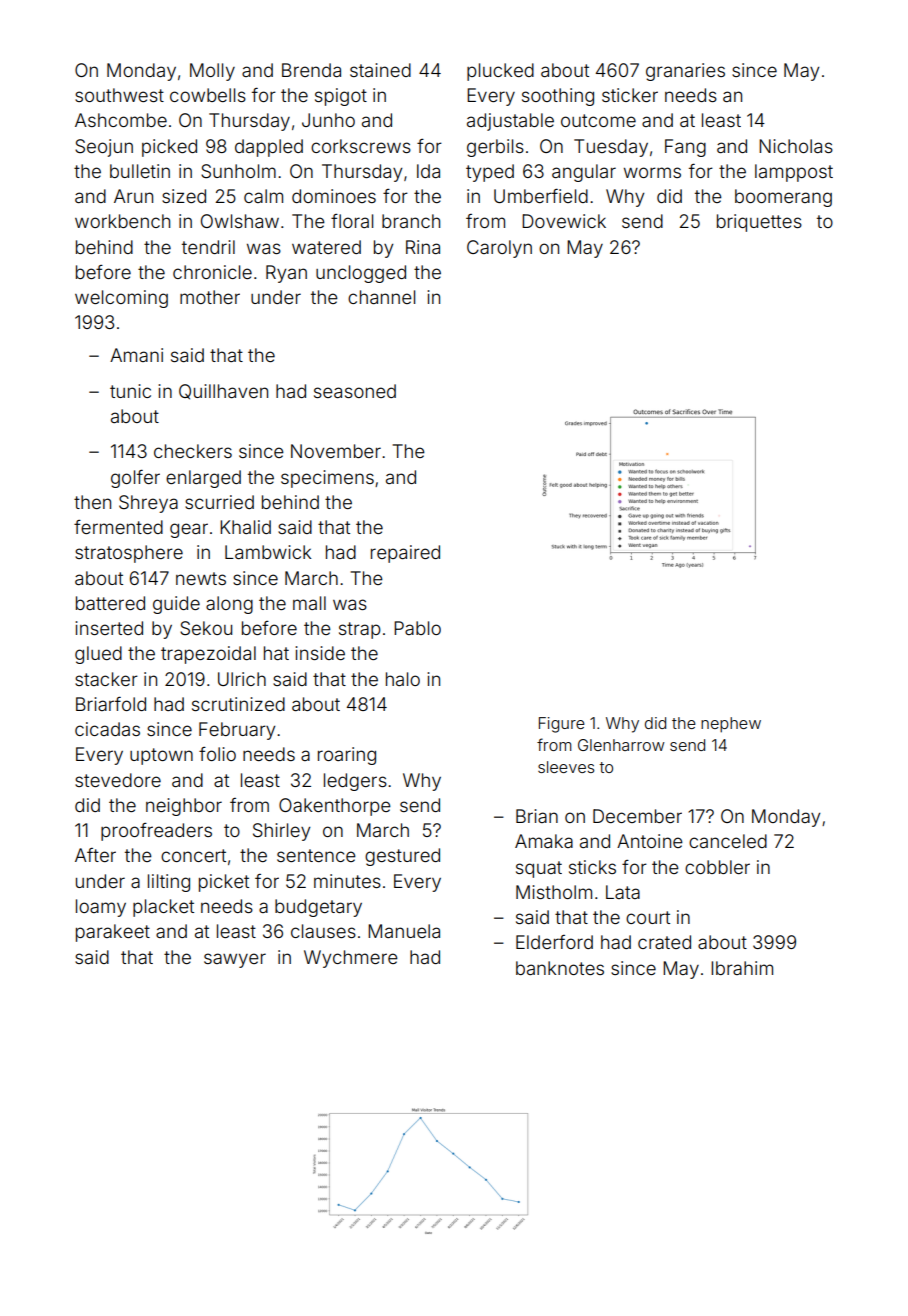  What do you see at coordinates (402, 857) in the screenshot?
I see `gestured` at bounding box center [402, 857].
